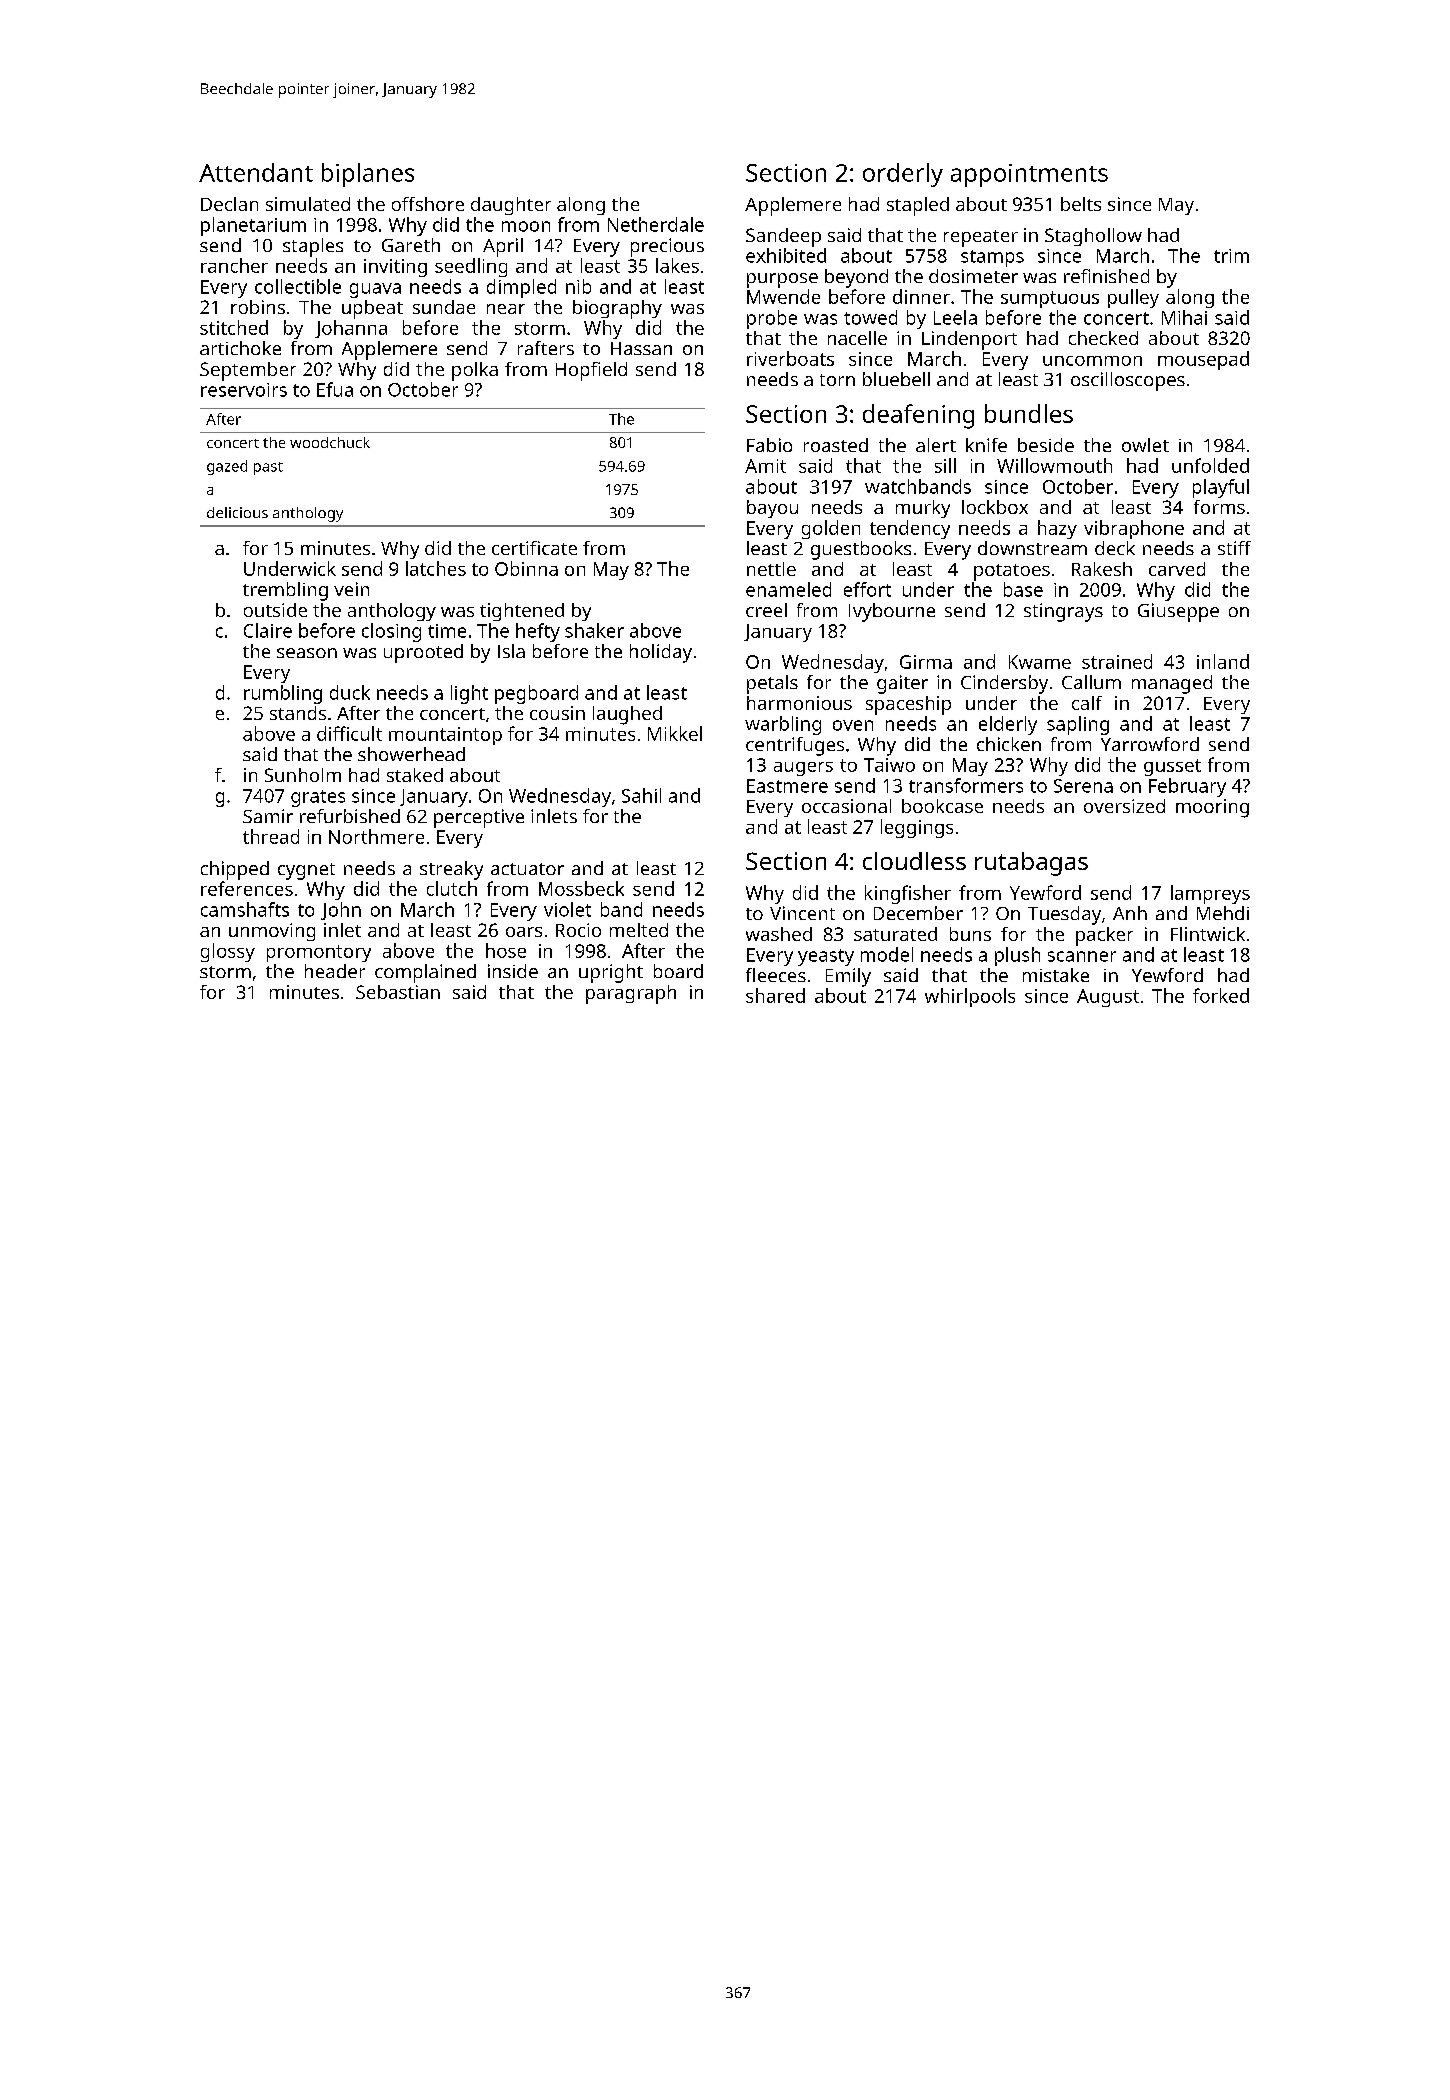 The width and height of the screenshot is (1450, 2100). I want to click on Attendant, so click(256, 172).
